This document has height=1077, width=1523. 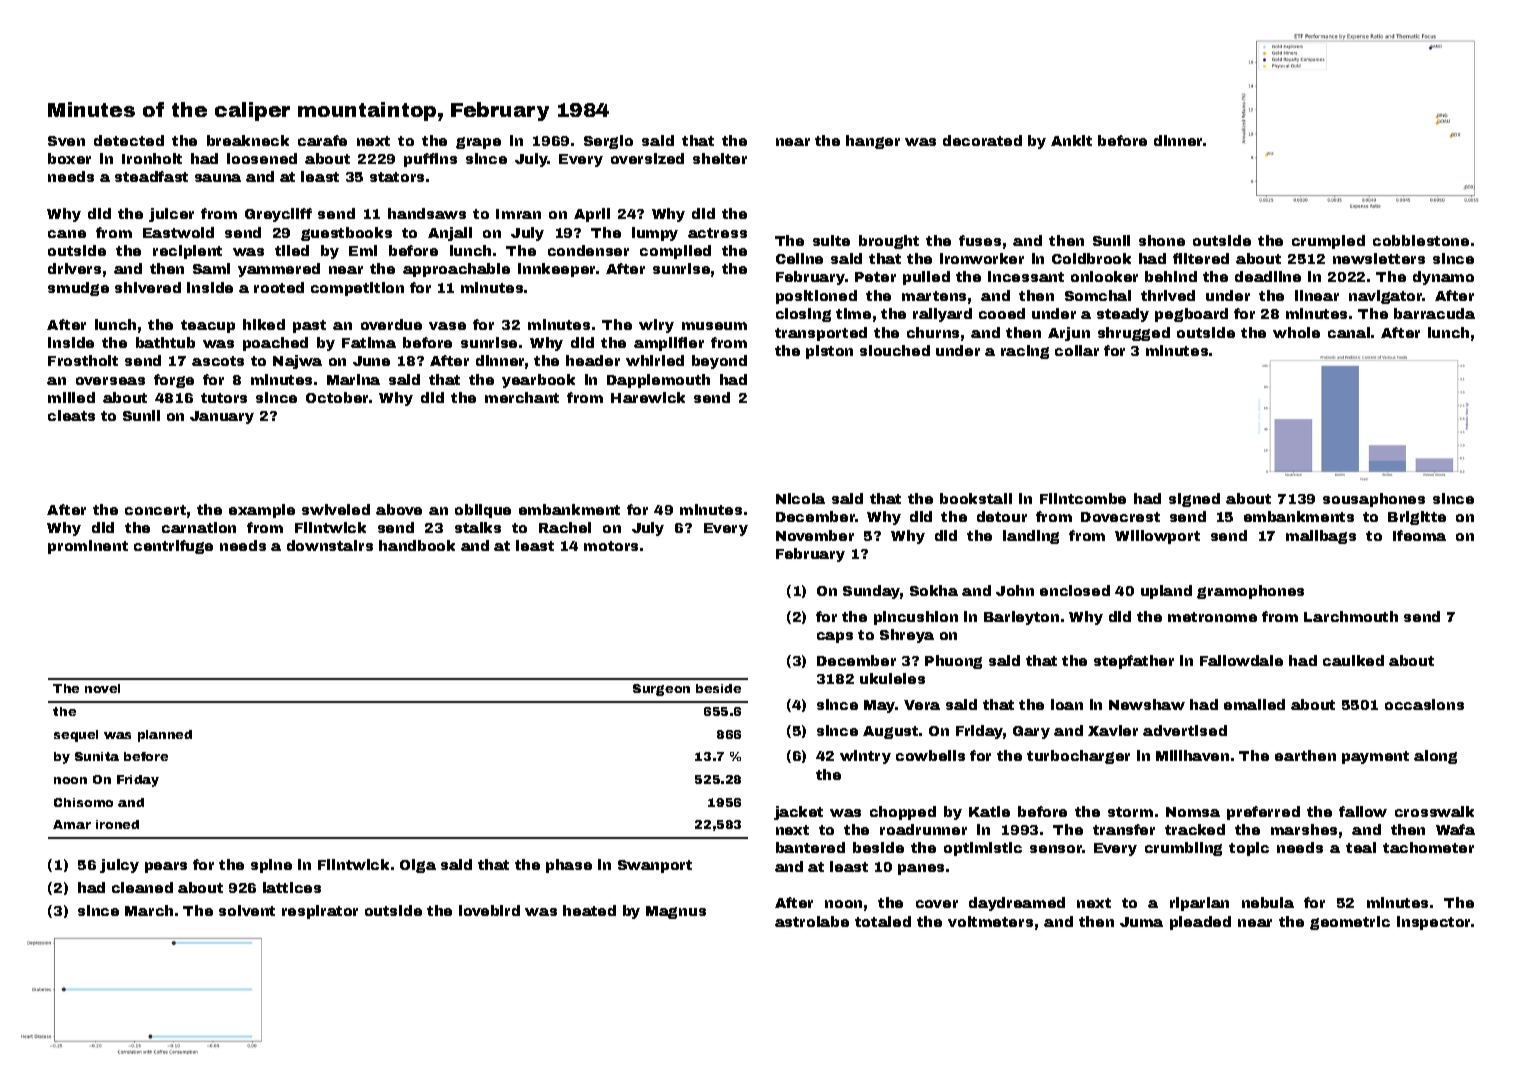 What do you see at coordinates (810, 847) in the document?
I see `bantered` at bounding box center [810, 847].
